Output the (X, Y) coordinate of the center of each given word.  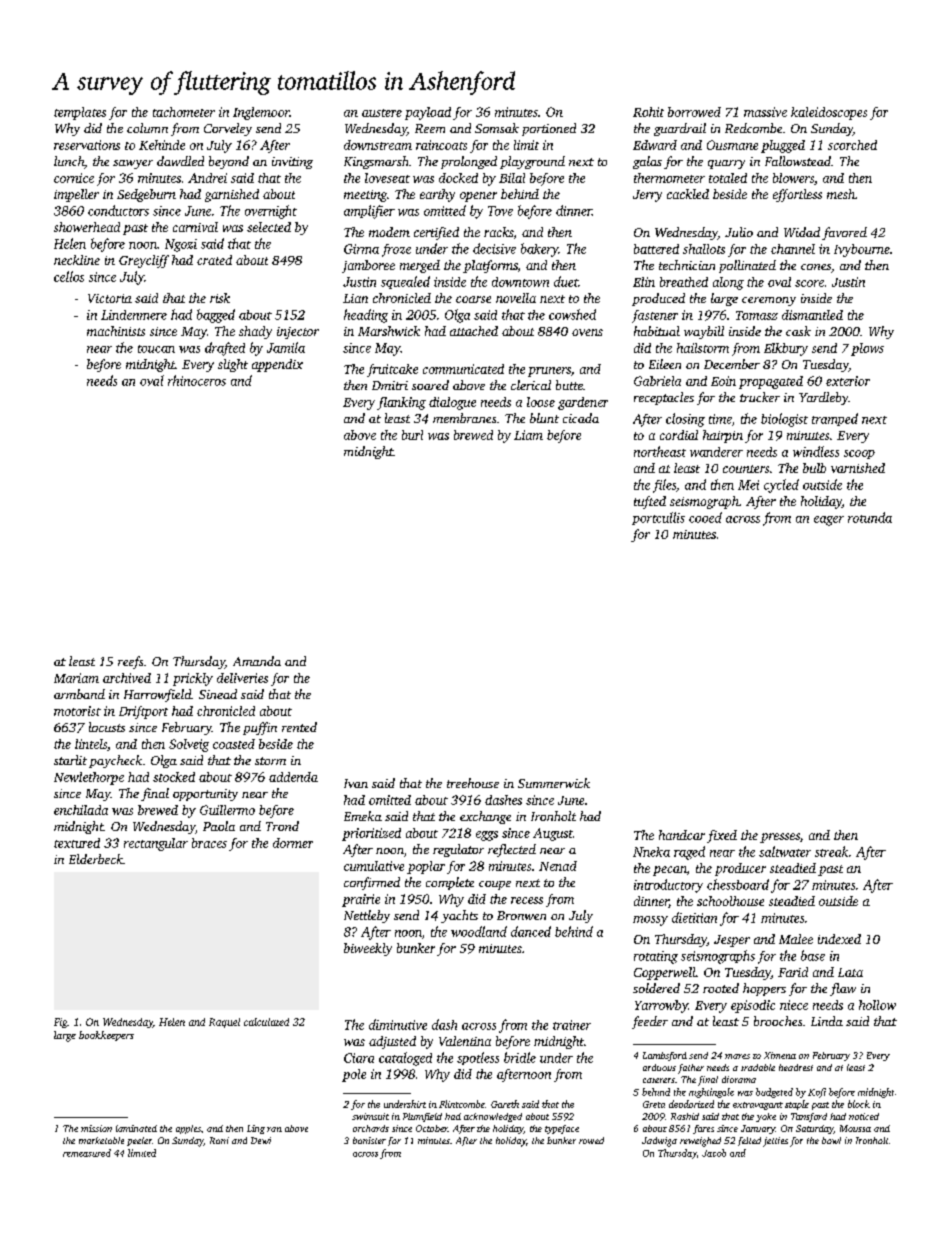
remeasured (87, 1153)
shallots (704, 249)
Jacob (714, 1153)
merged (420, 266)
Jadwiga (659, 1142)
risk (220, 298)
